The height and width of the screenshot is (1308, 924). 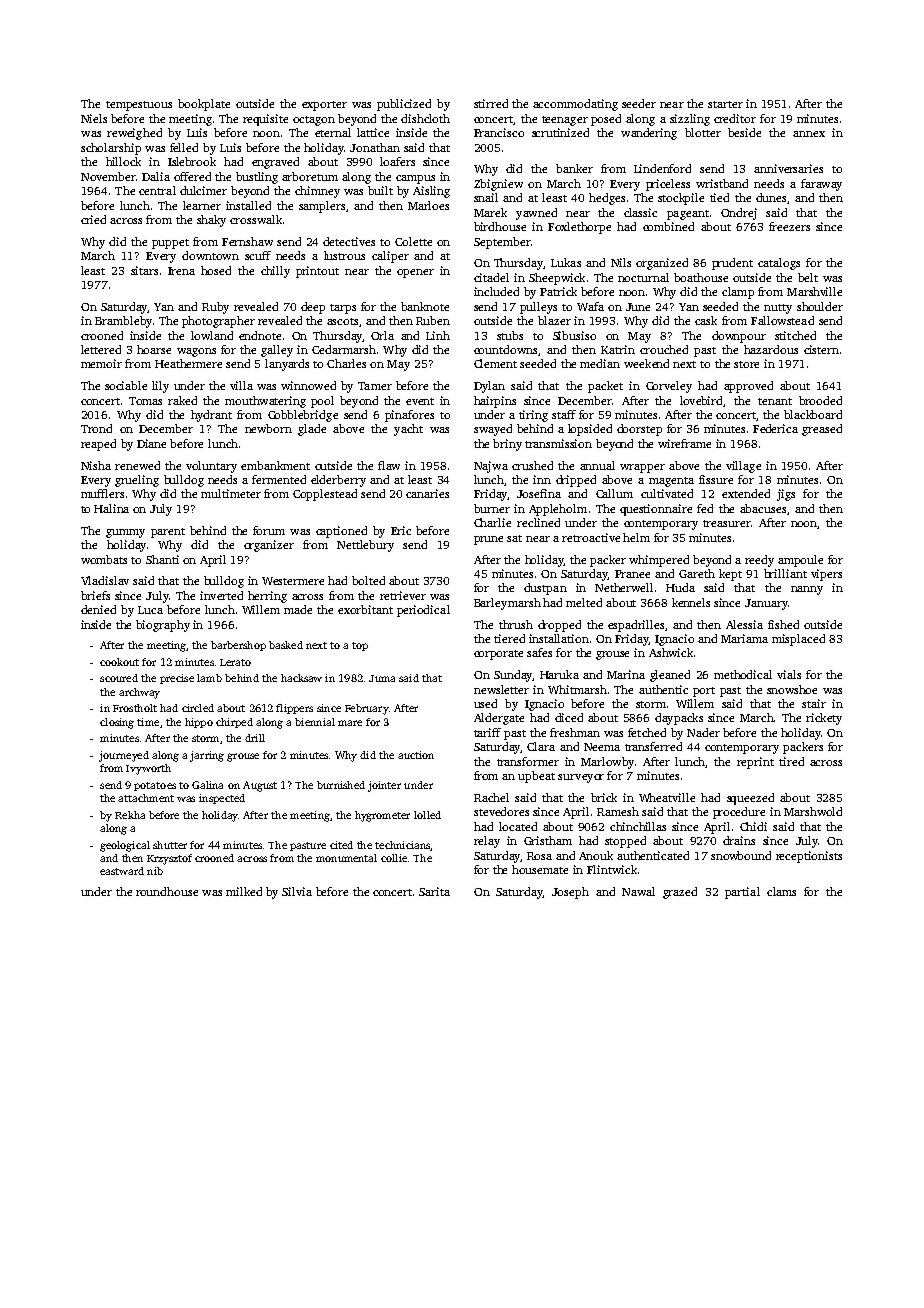 I want to click on clams, so click(x=781, y=891).
